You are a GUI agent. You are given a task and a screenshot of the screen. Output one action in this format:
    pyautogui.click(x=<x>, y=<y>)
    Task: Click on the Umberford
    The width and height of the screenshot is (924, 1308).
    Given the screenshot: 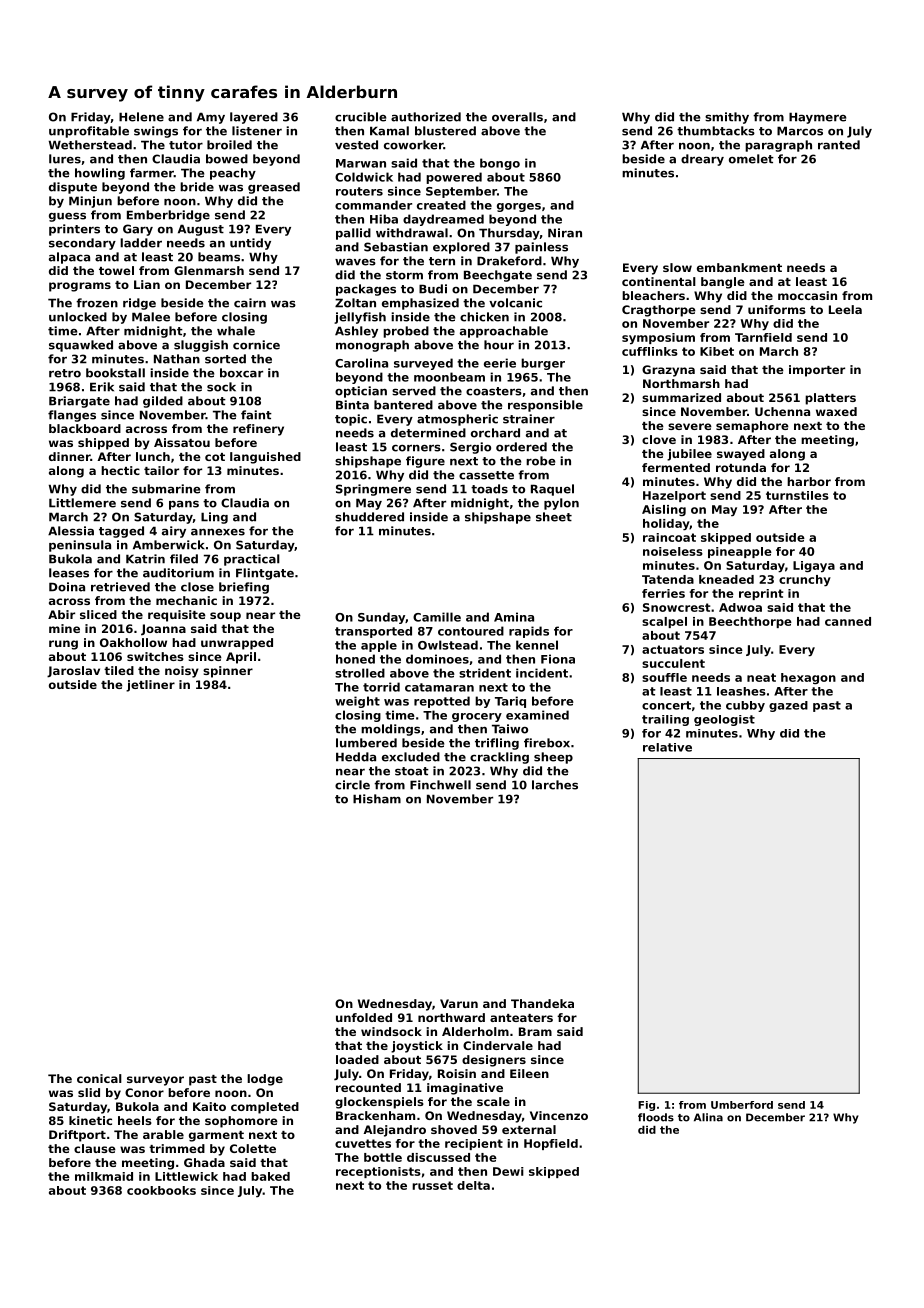 What is the action you would take?
    pyautogui.click(x=742, y=1105)
